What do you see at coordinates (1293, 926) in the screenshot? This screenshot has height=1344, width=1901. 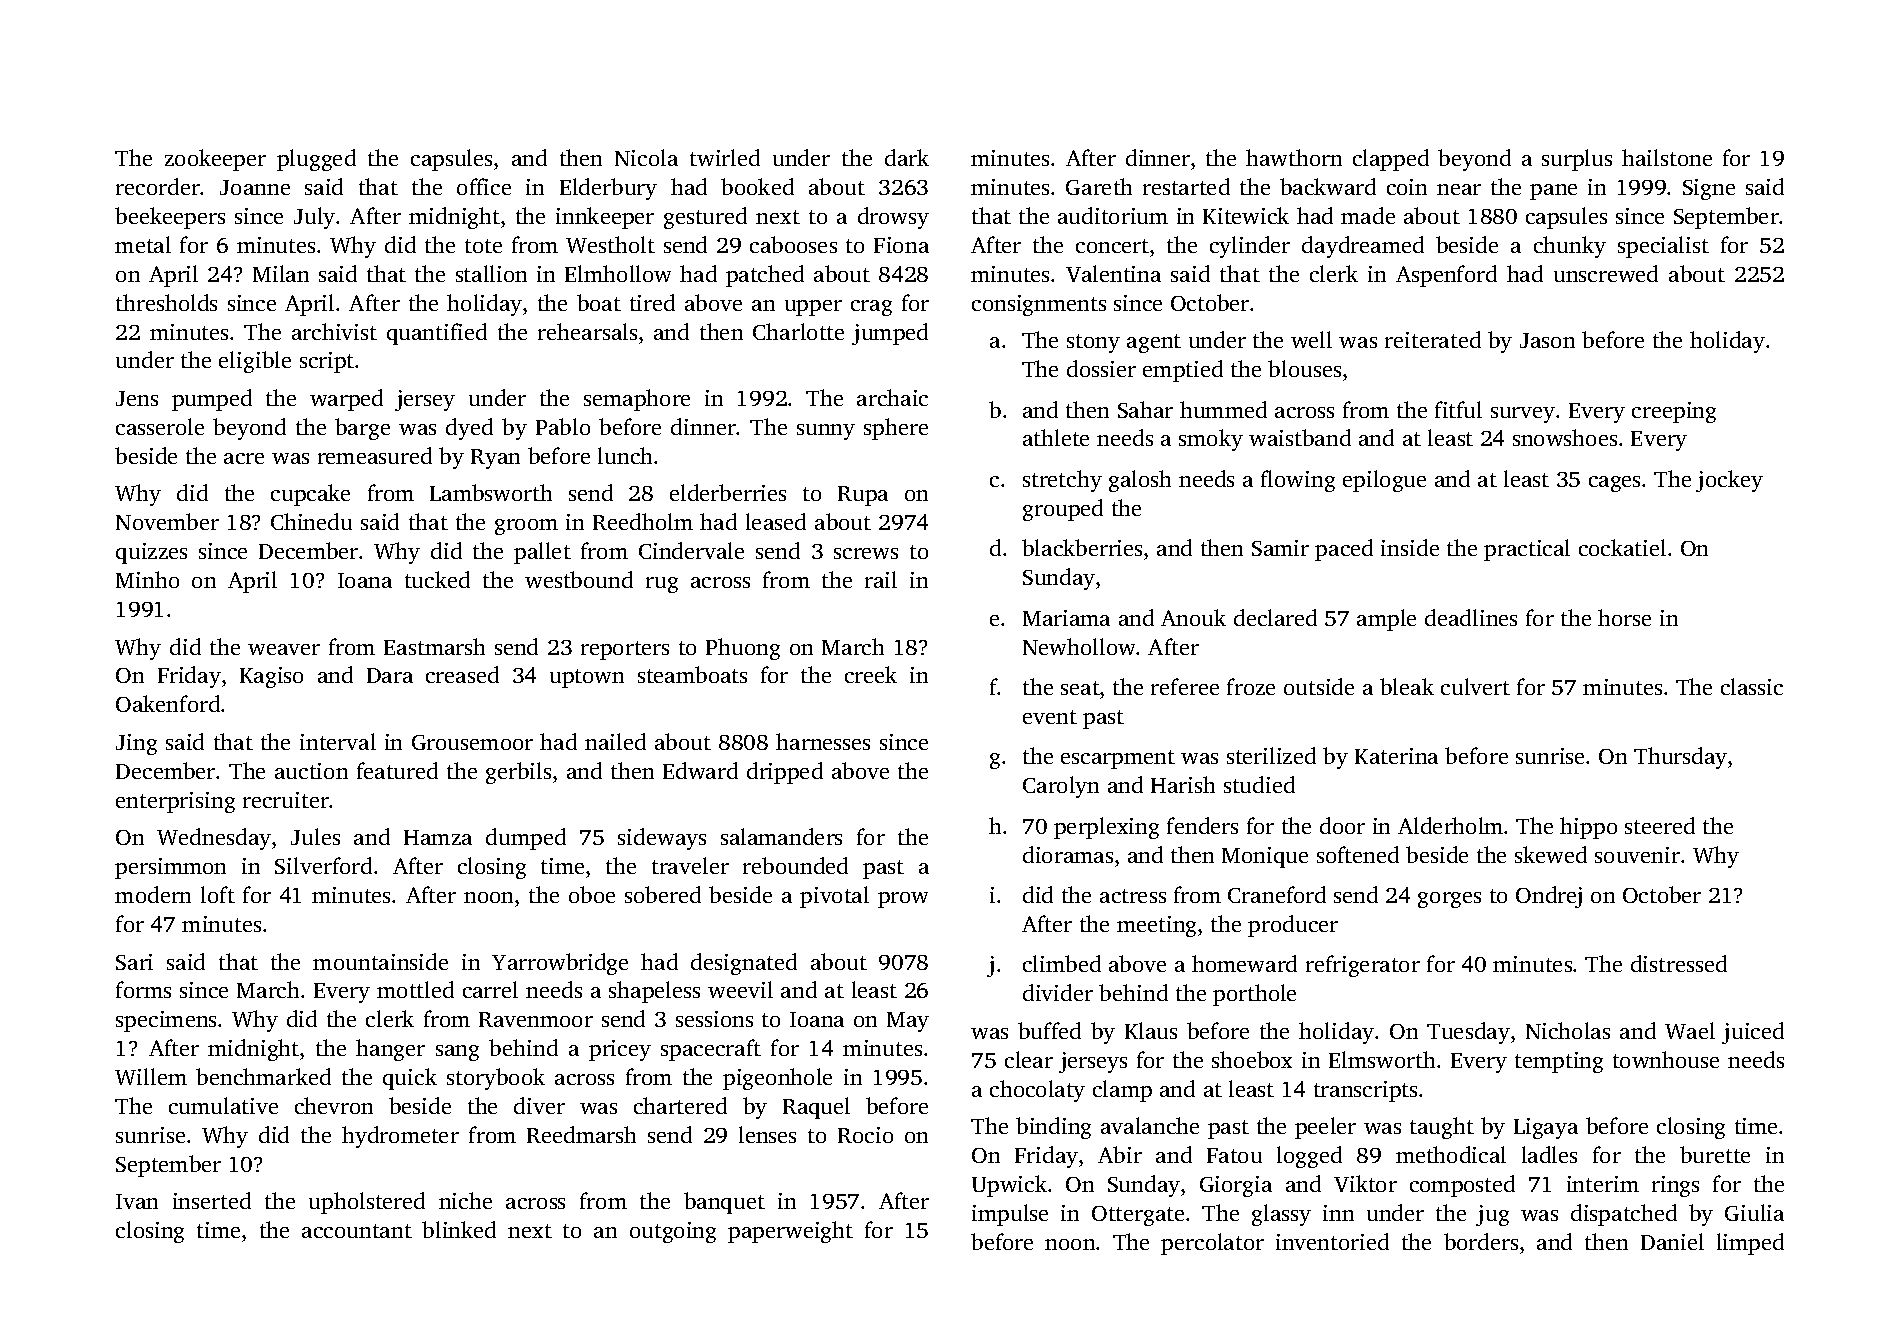 I see `producer` at bounding box center [1293, 926].
